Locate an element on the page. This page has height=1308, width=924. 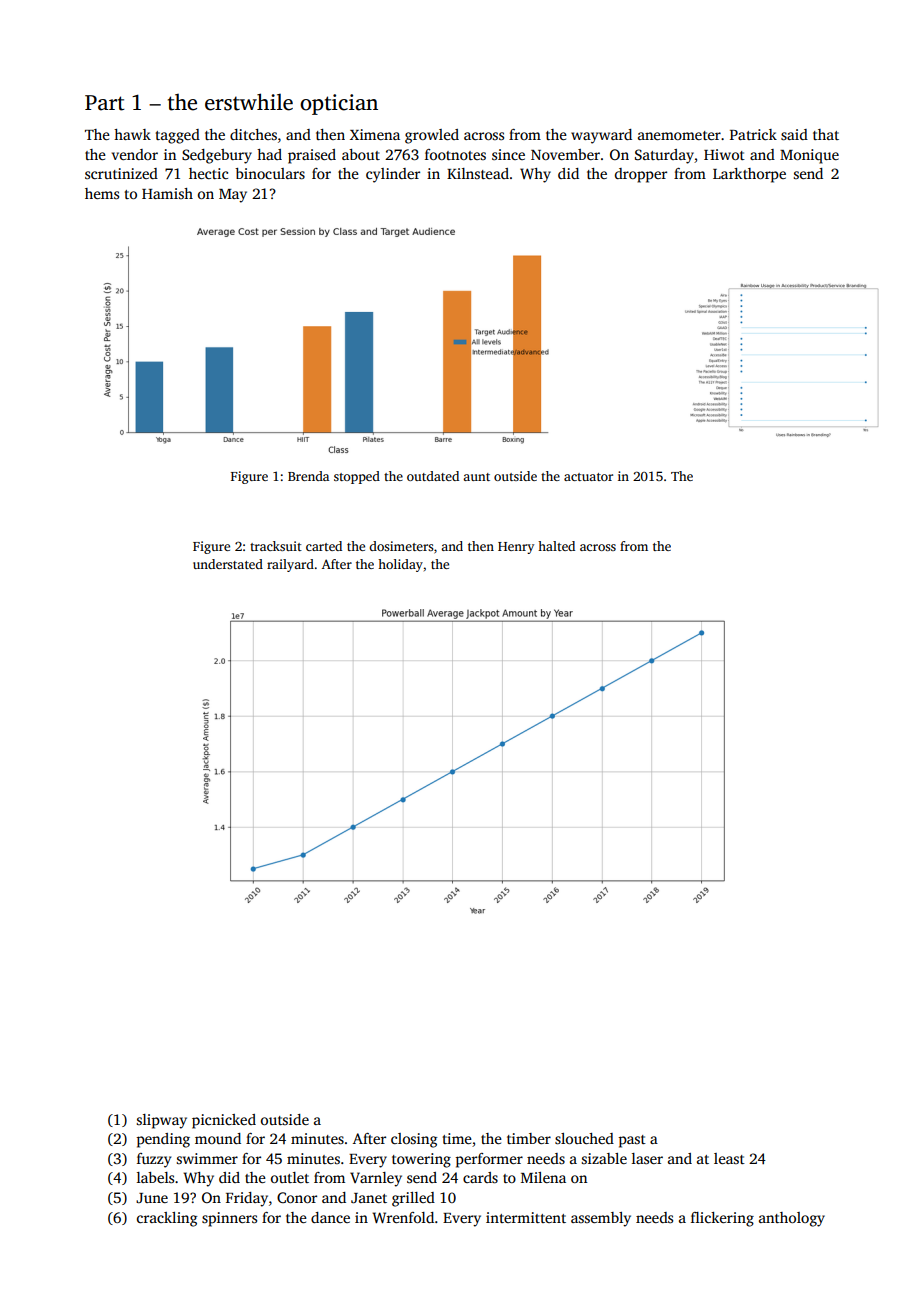
Larkthorpe is located at coordinates (749, 175).
